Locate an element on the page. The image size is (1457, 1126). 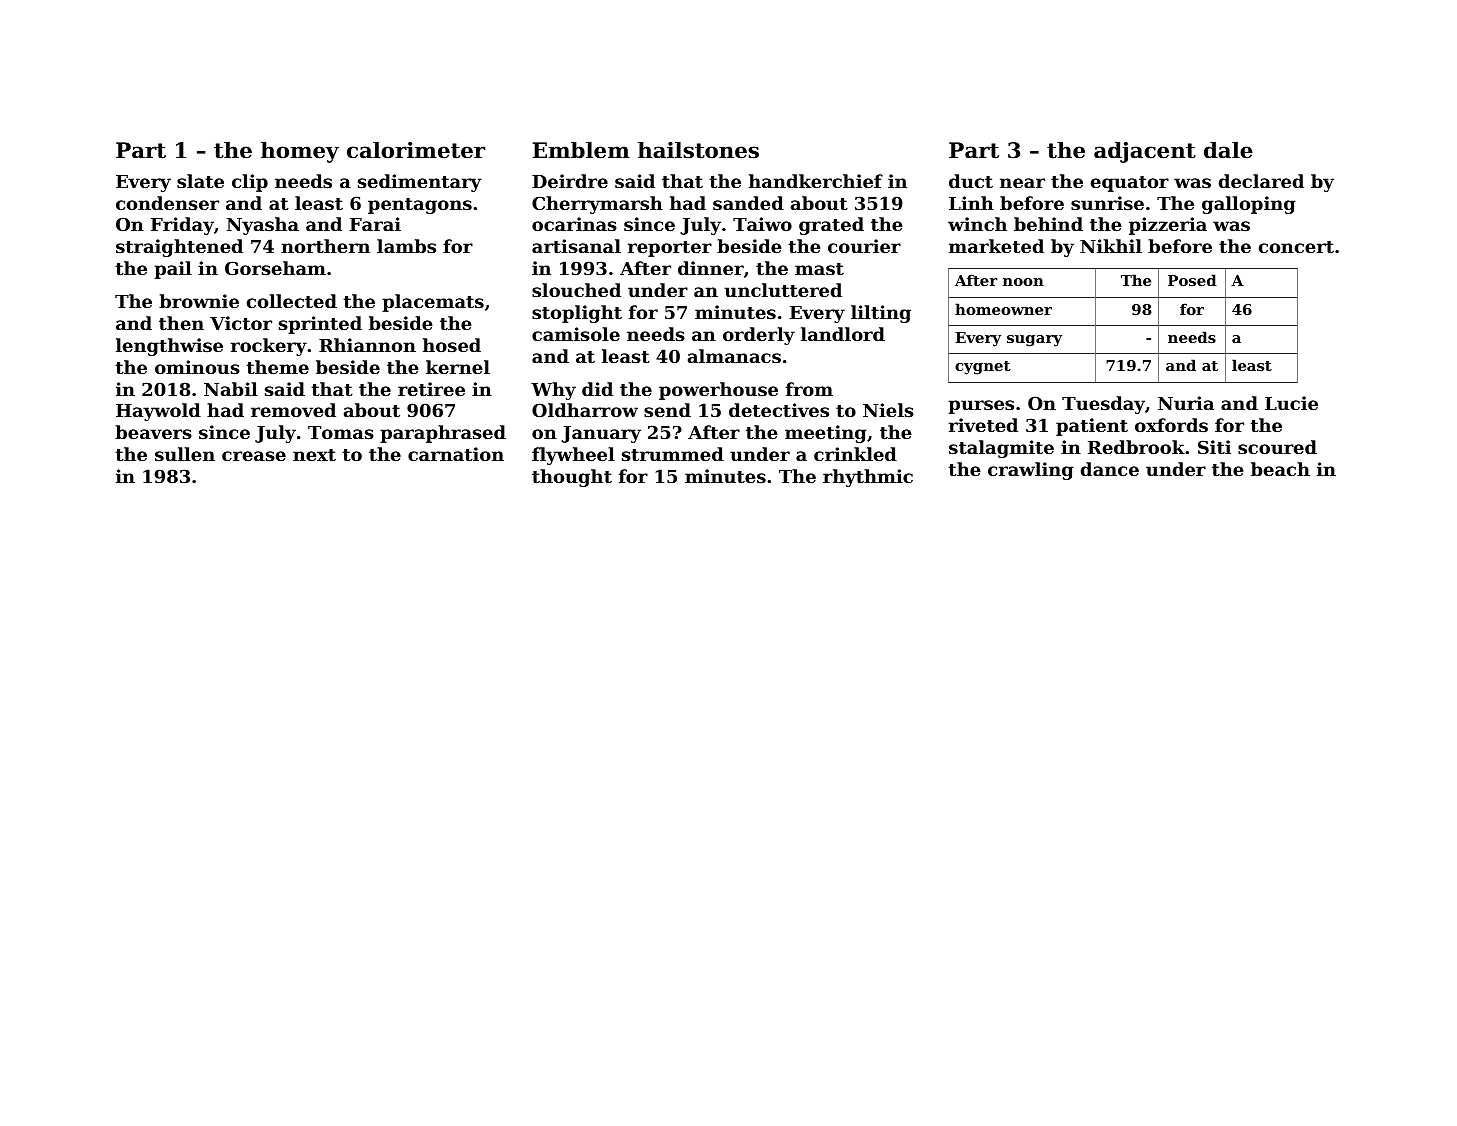
rhythmic is located at coordinates (868, 478).
